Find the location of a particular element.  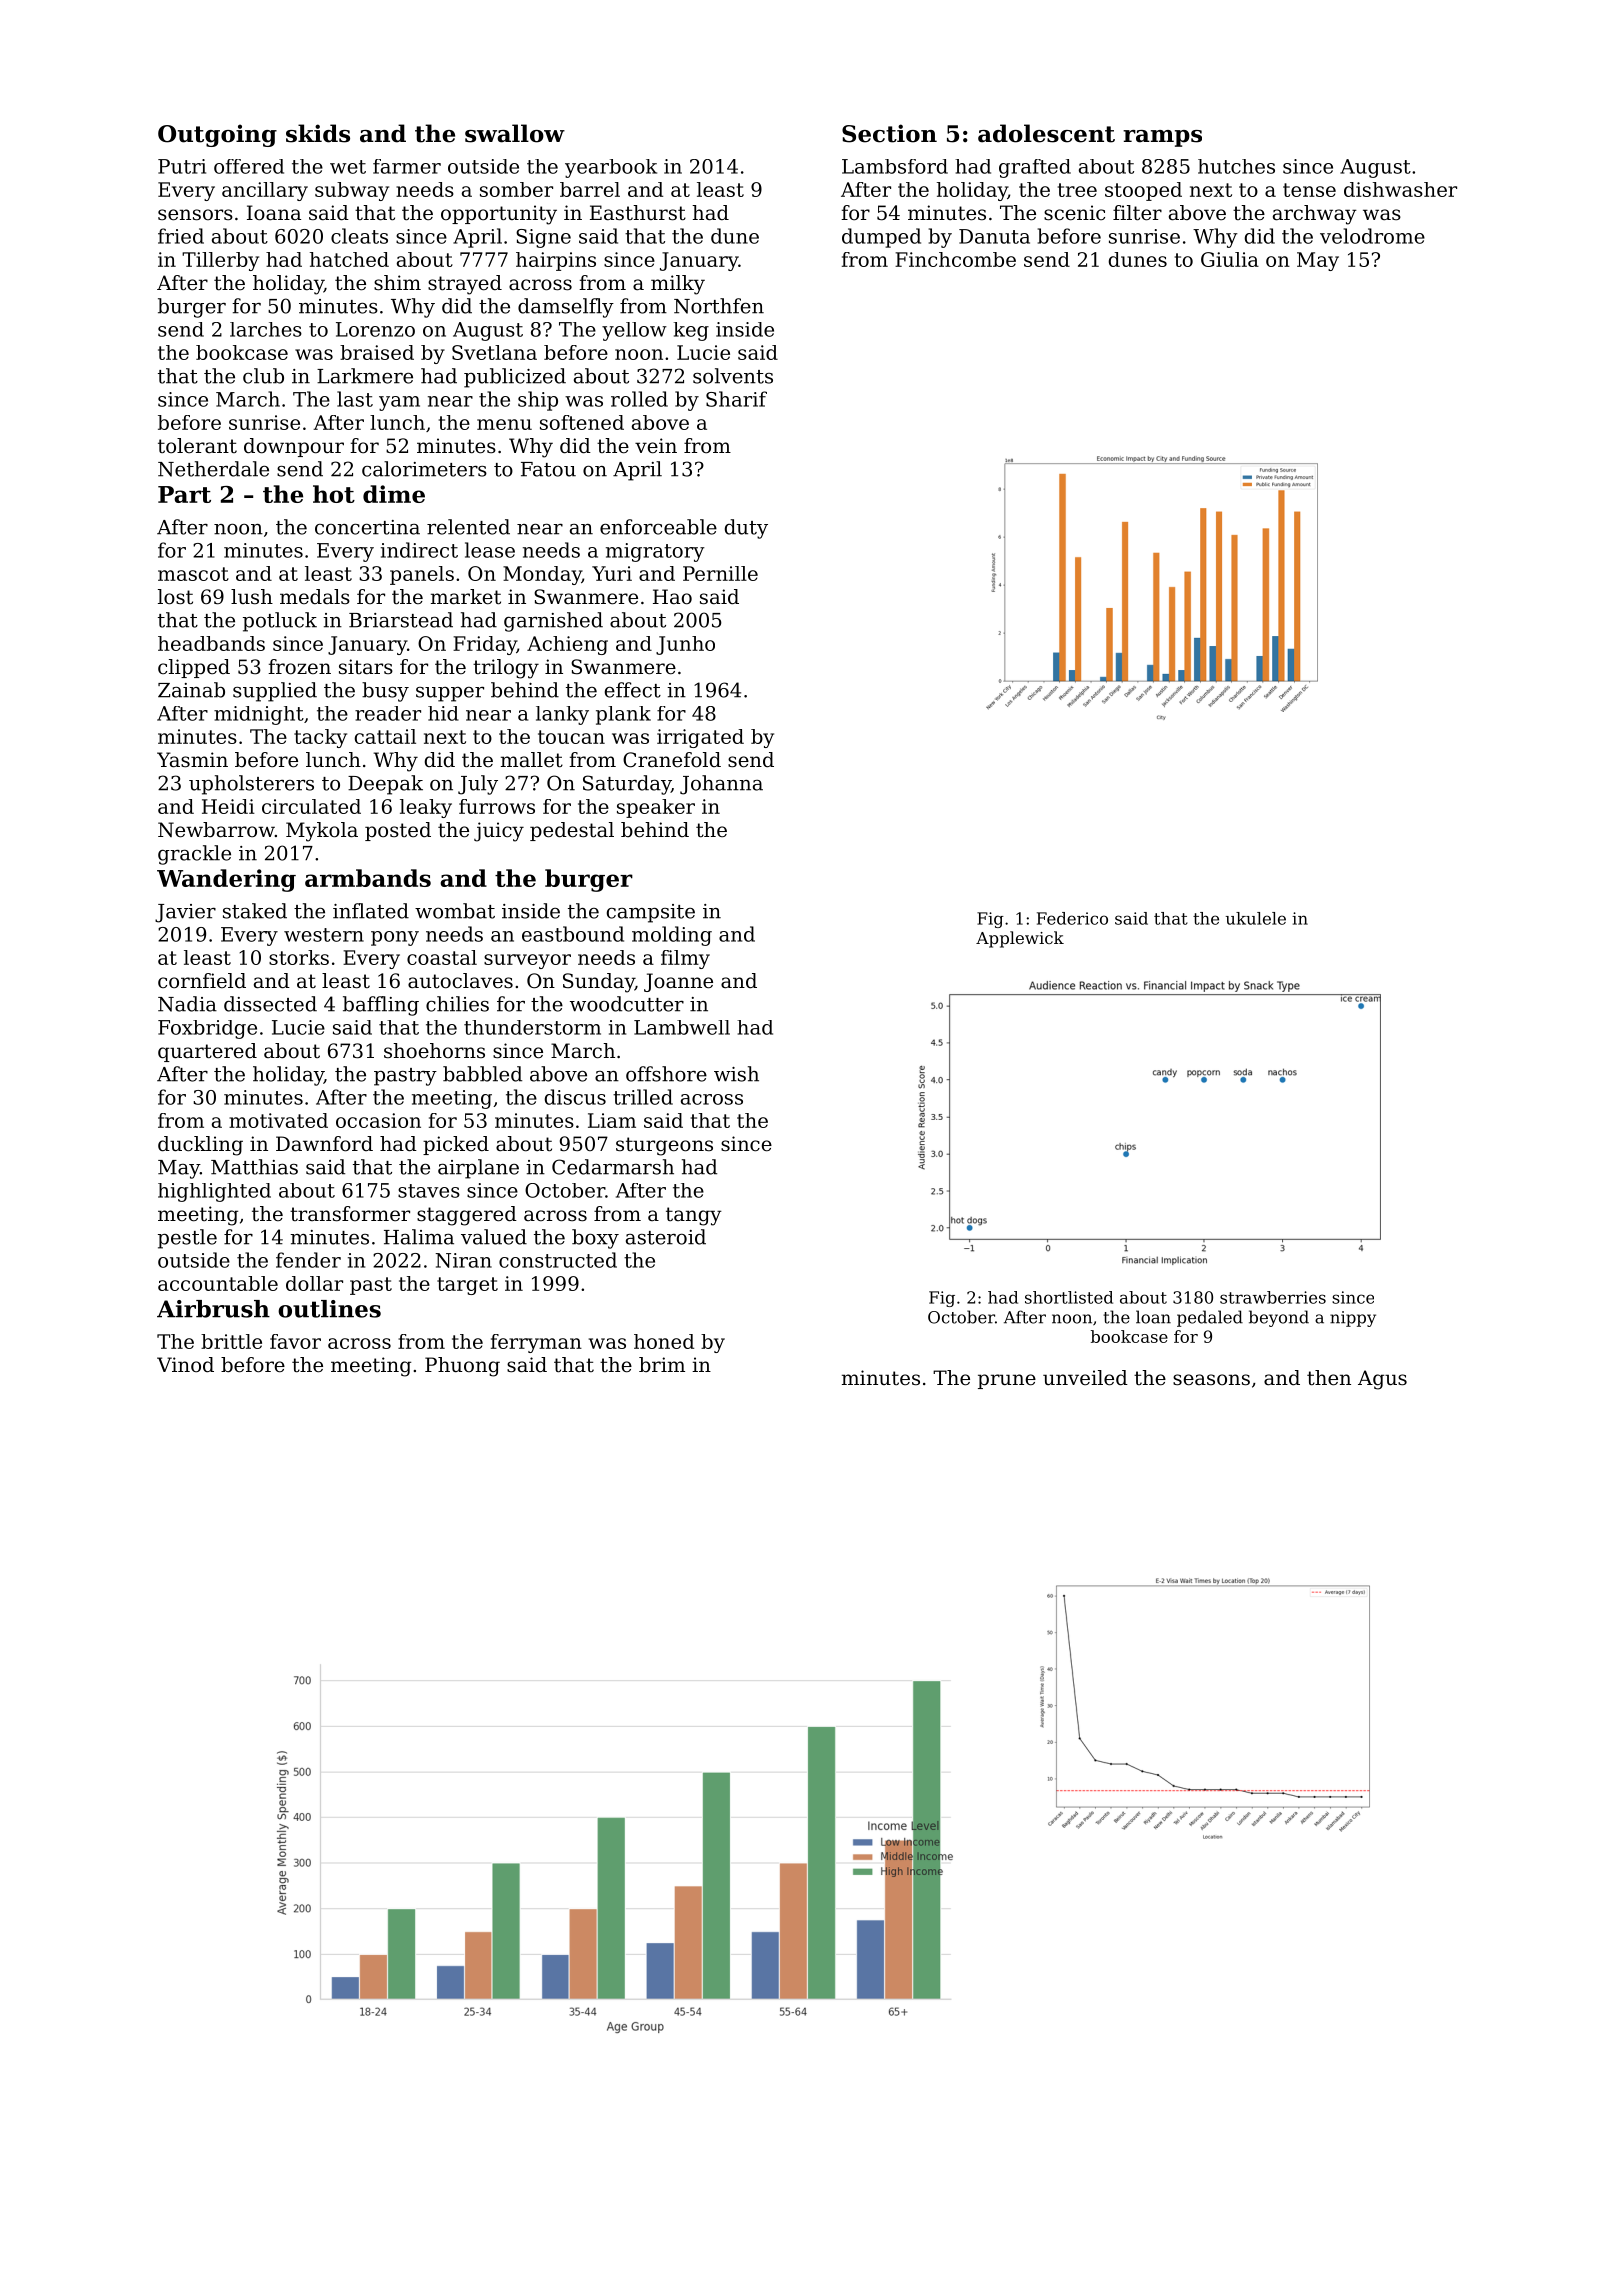

Zainab is located at coordinates (191, 690).
